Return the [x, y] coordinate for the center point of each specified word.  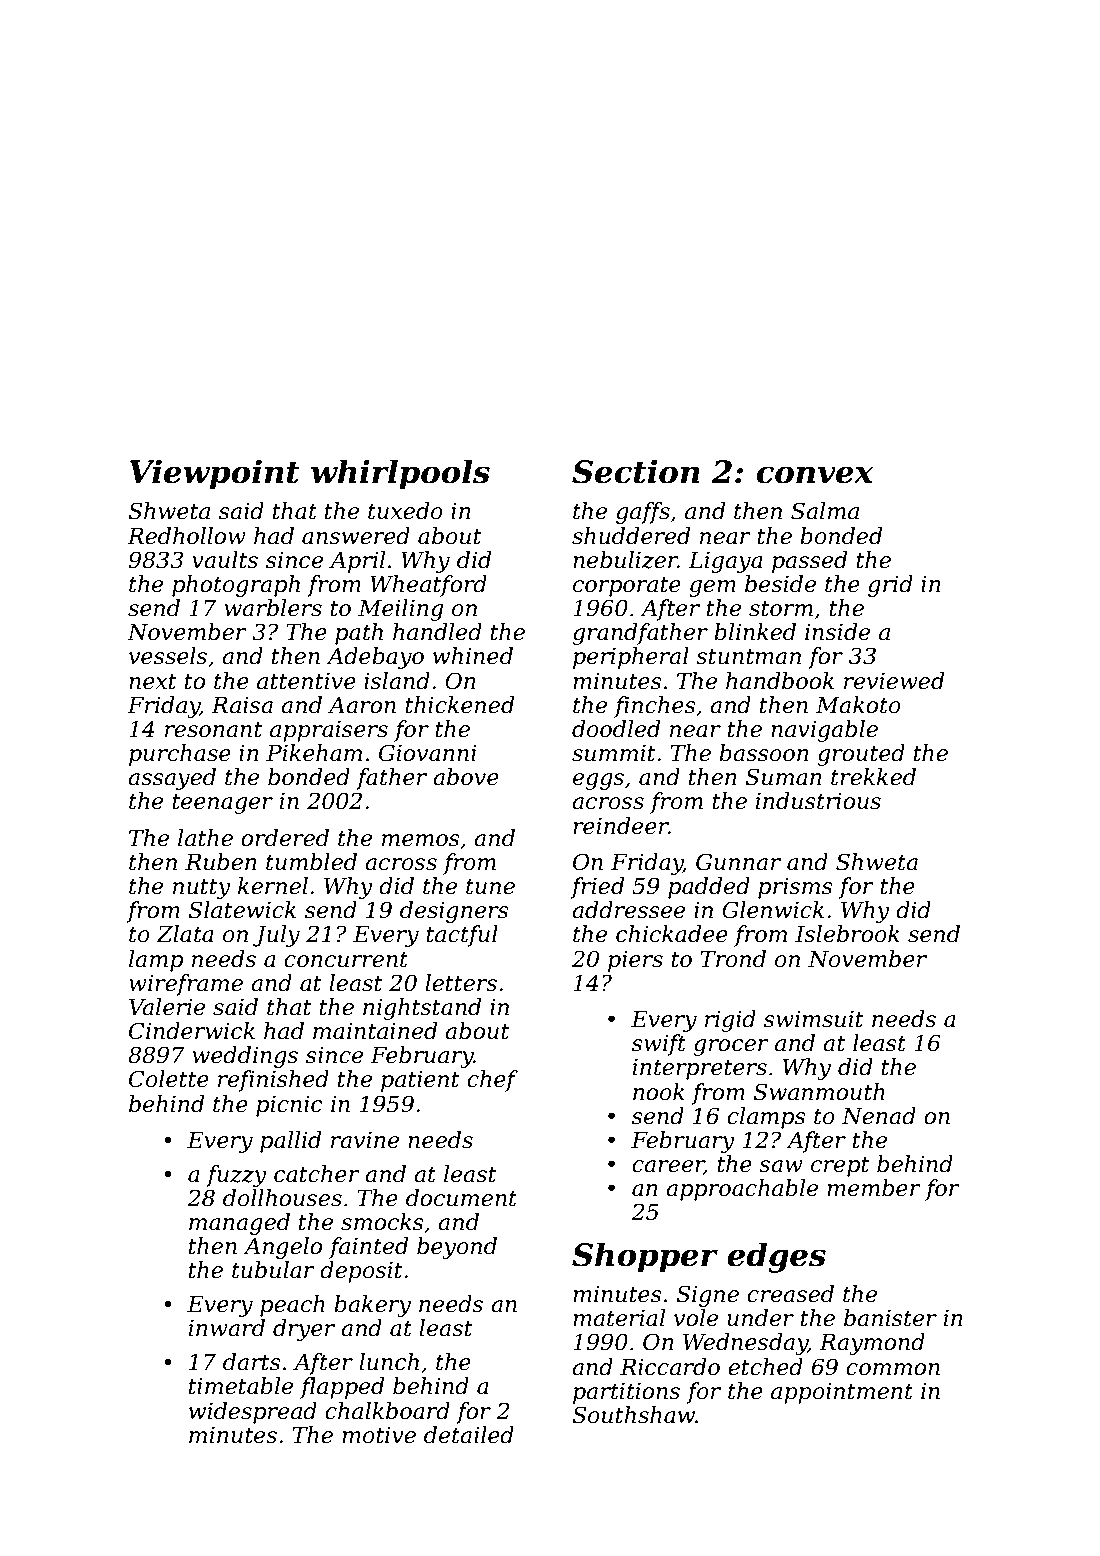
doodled [616, 729]
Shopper [645, 1257]
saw [781, 1166]
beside [780, 584]
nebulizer [625, 560]
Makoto [858, 705]
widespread [253, 1413]
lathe [205, 838]
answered [356, 536]
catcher [316, 1174]
